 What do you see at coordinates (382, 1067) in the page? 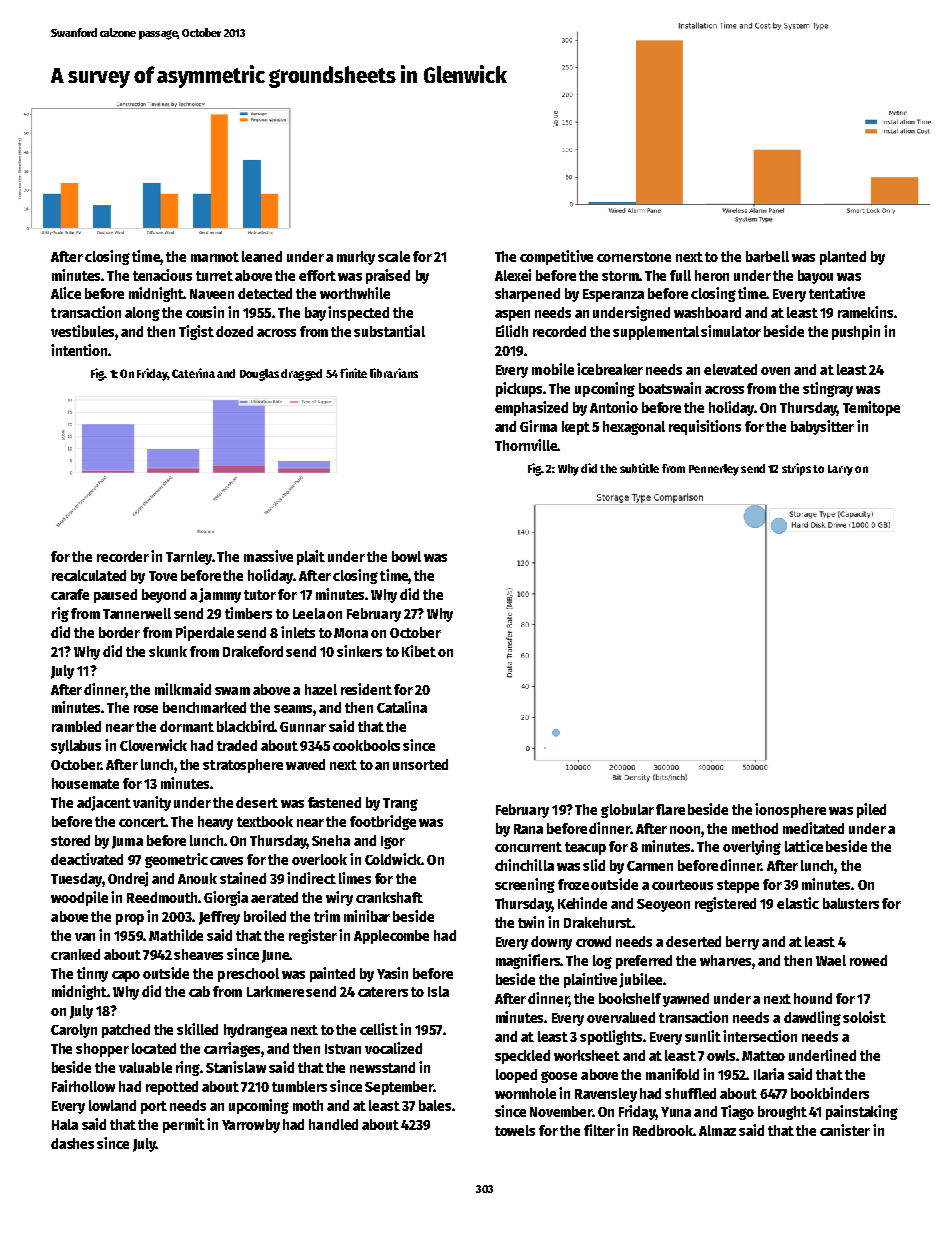
I see `newsstand` at bounding box center [382, 1067].
